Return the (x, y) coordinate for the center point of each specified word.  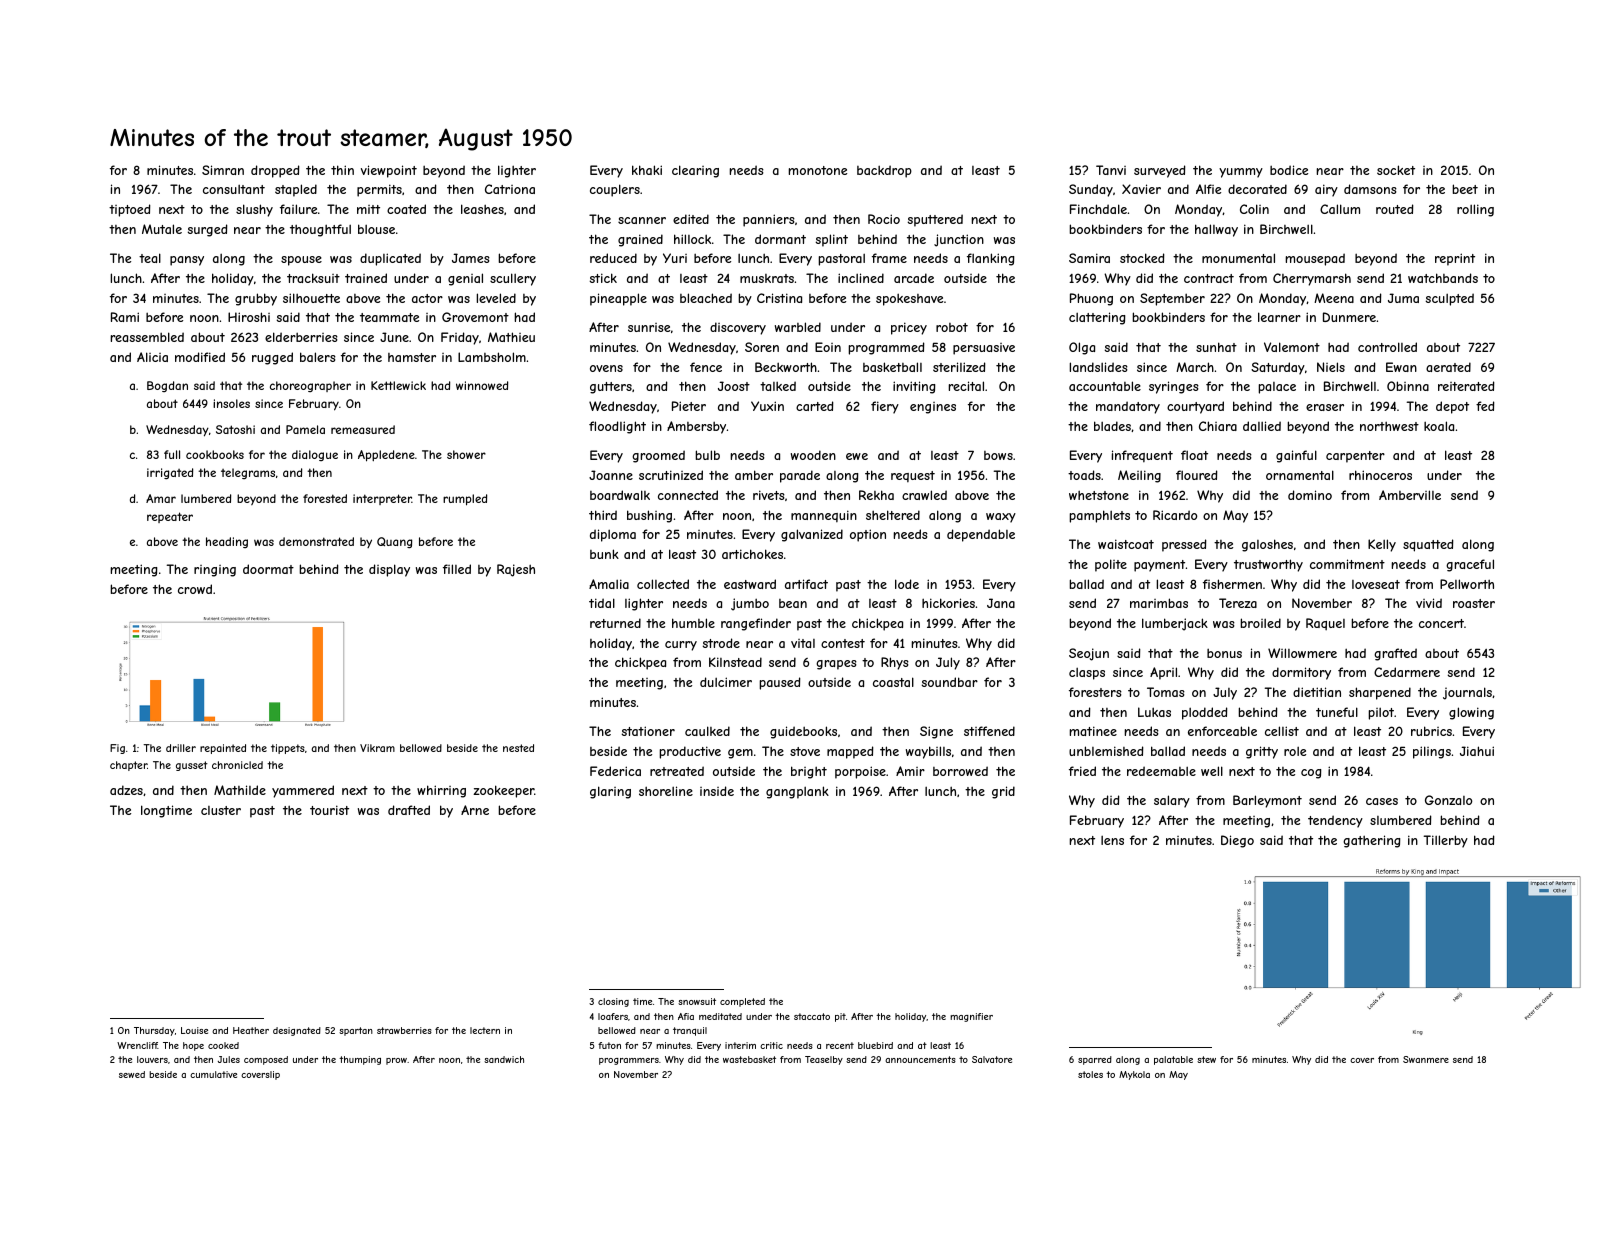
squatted (1428, 545)
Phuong (1091, 299)
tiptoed (130, 210)
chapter (128, 766)
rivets (769, 495)
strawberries (404, 1030)
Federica (615, 771)
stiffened (989, 731)
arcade (914, 278)
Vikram (377, 748)
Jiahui (1477, 751)
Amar (161, 498)
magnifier (971, 1017)
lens (1112, 840)
